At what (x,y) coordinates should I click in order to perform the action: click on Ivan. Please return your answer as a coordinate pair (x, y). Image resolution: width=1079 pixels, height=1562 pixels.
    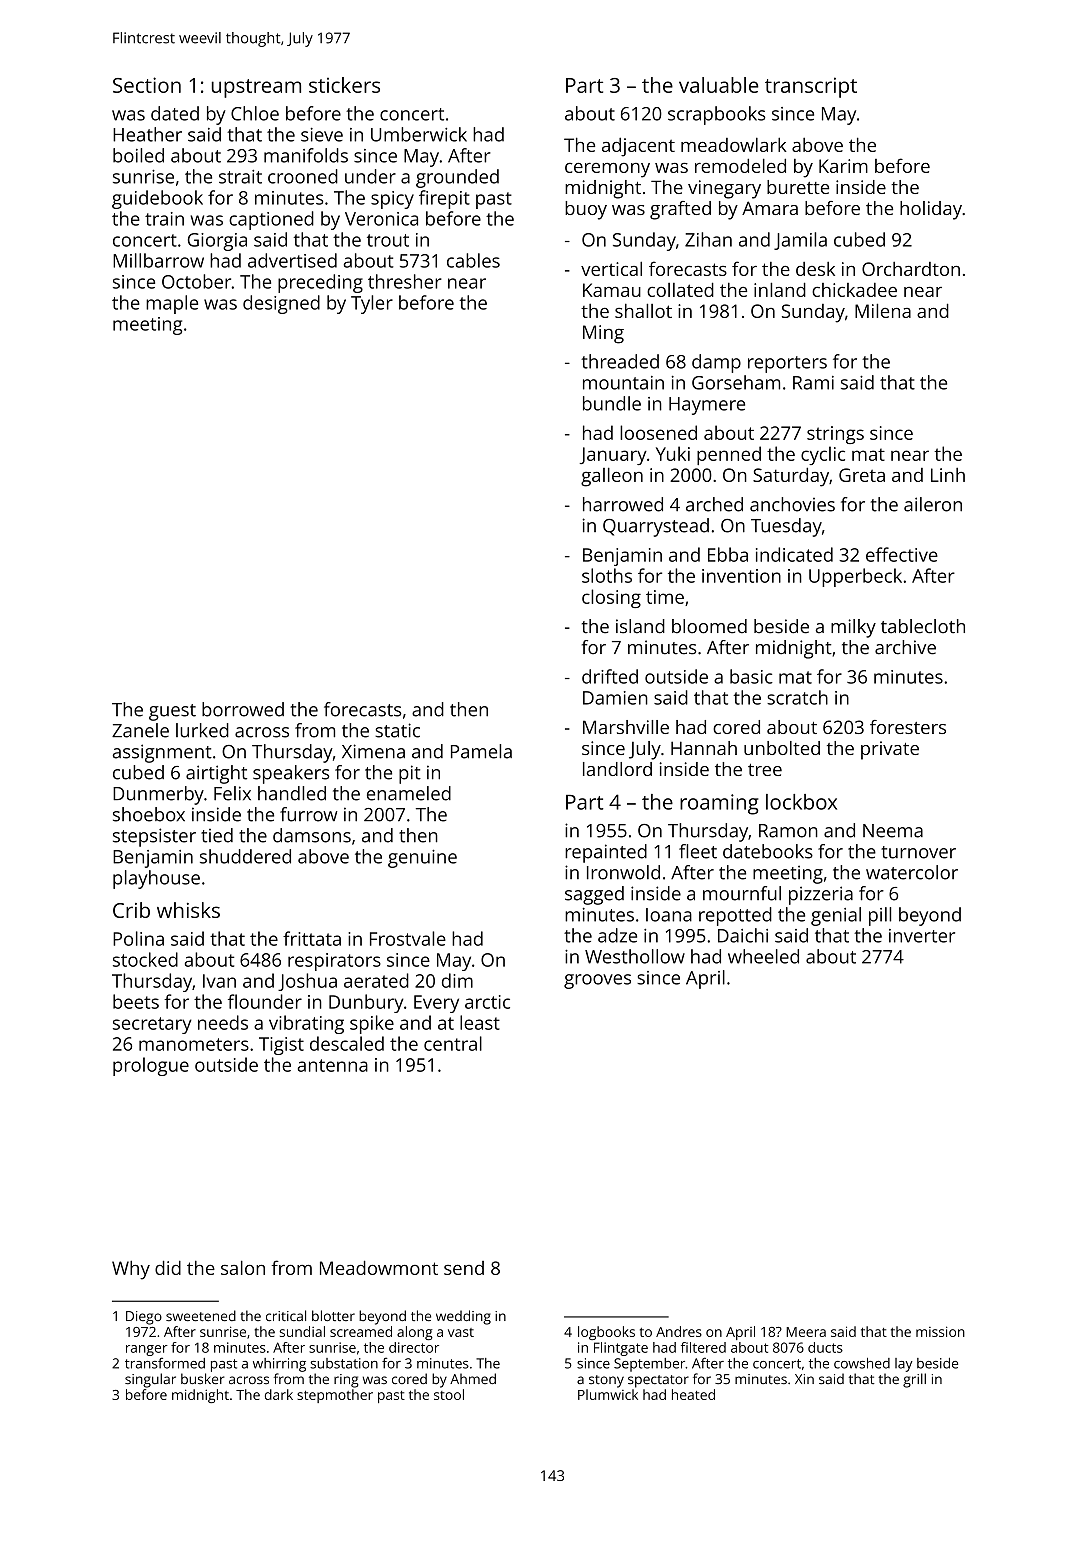
    Looking at the image, I should click on (219, 981).
